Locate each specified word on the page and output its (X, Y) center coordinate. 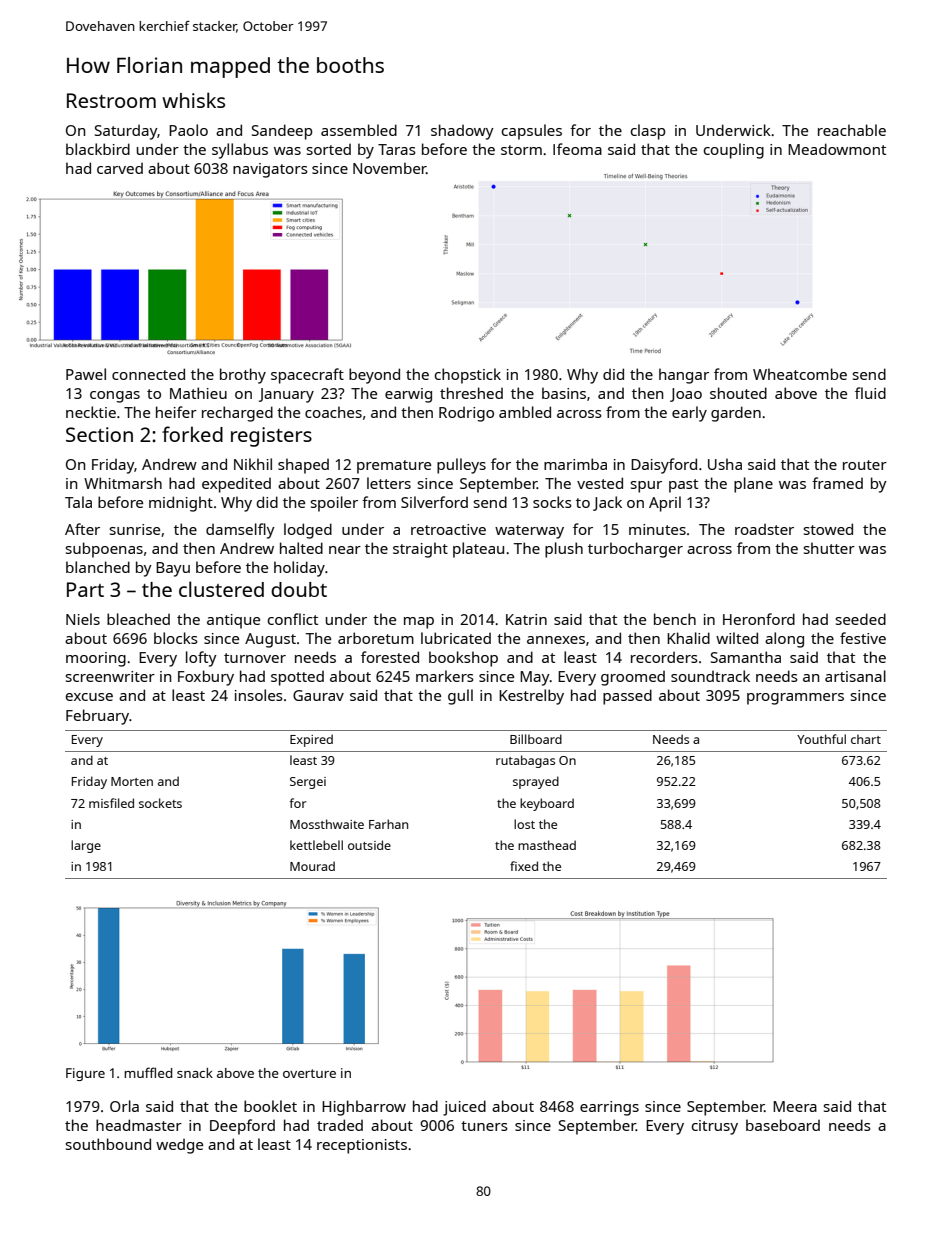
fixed (524, 866)
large (86, 846)
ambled (525, 412)
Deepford (242, 1127)
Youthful (821, 739)
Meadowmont (837, 149)
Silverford (434, 502)
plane (753, 485)
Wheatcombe (800, 374)
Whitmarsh (123, 483)
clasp (648, 132)
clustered (221, 589)
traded (340, 1125)
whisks (193, 100)
